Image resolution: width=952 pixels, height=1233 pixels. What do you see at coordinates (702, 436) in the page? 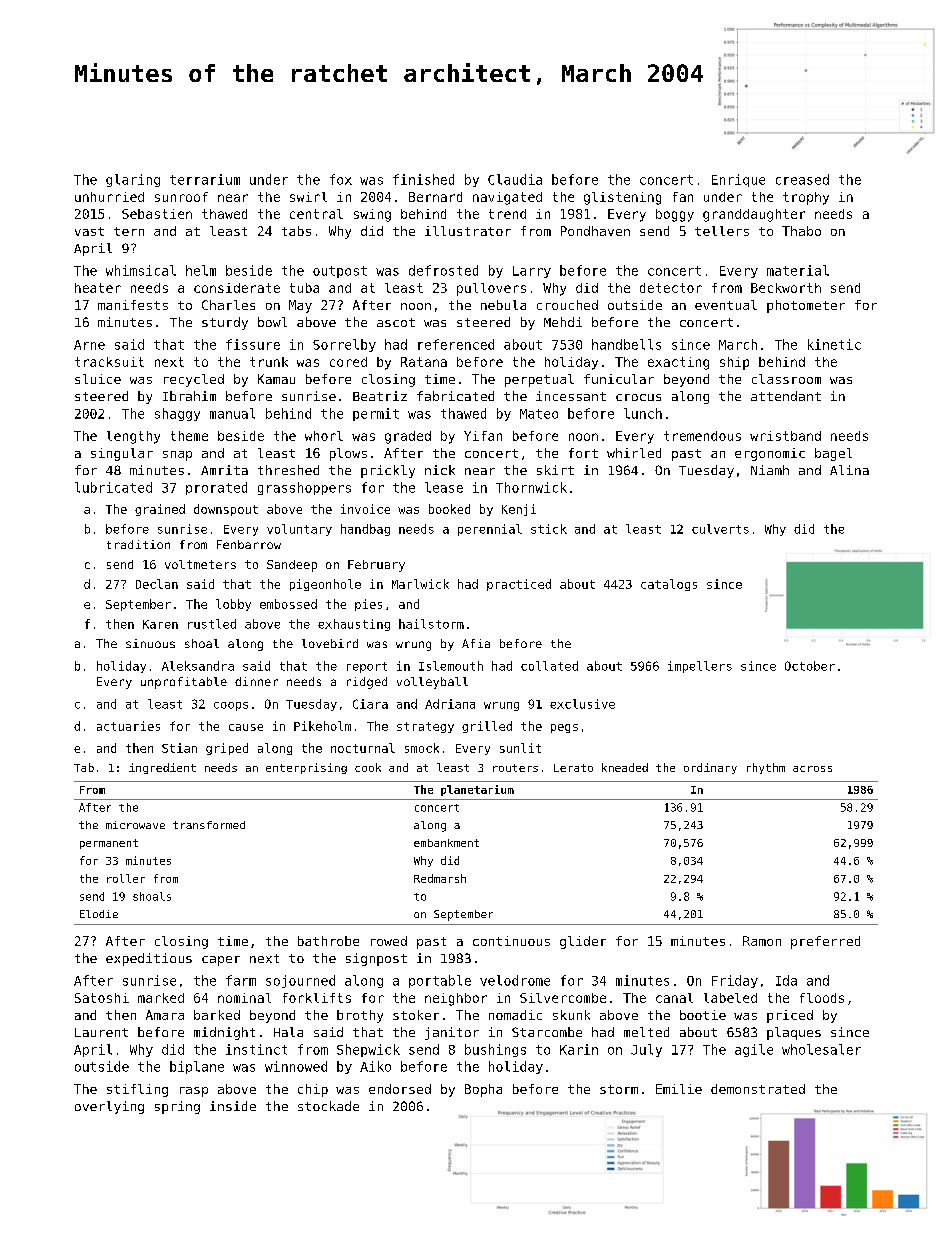
I see `tremendous` at bounding box center [702, 436].
